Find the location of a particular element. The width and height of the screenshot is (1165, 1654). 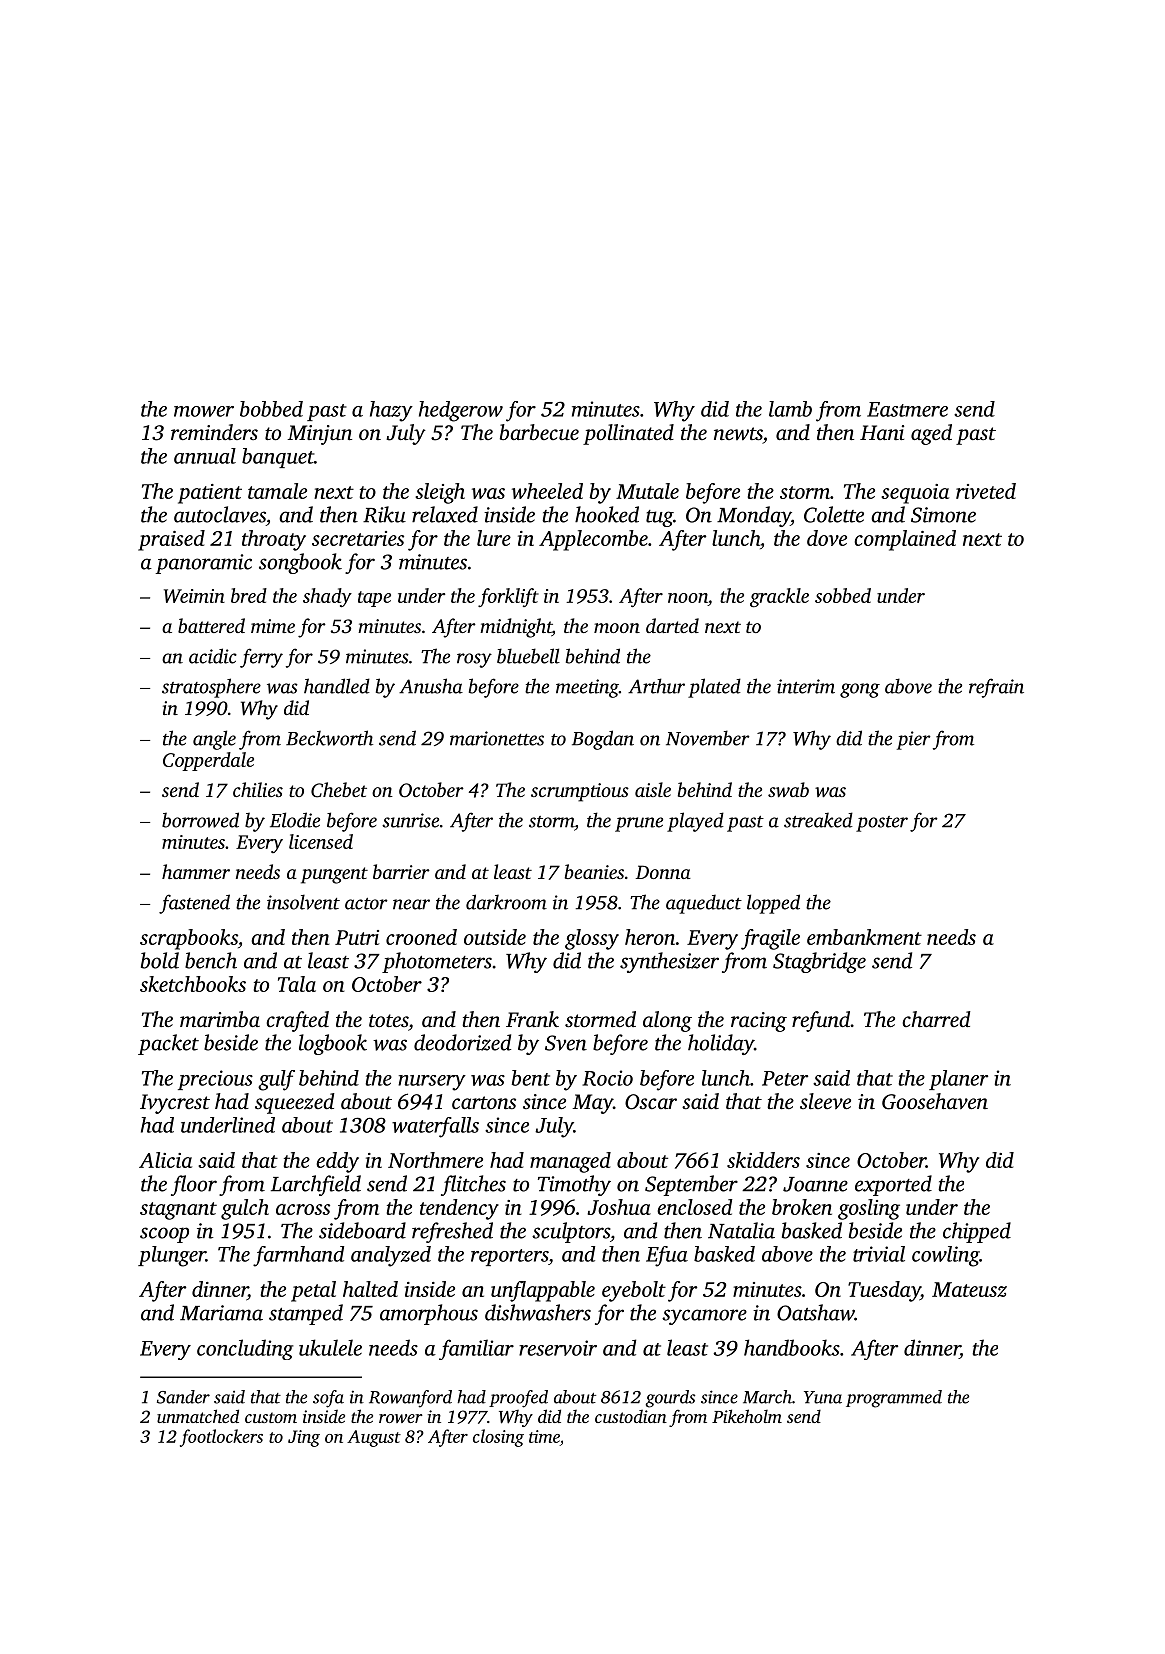

bred is located at coordinates (249, 595).
